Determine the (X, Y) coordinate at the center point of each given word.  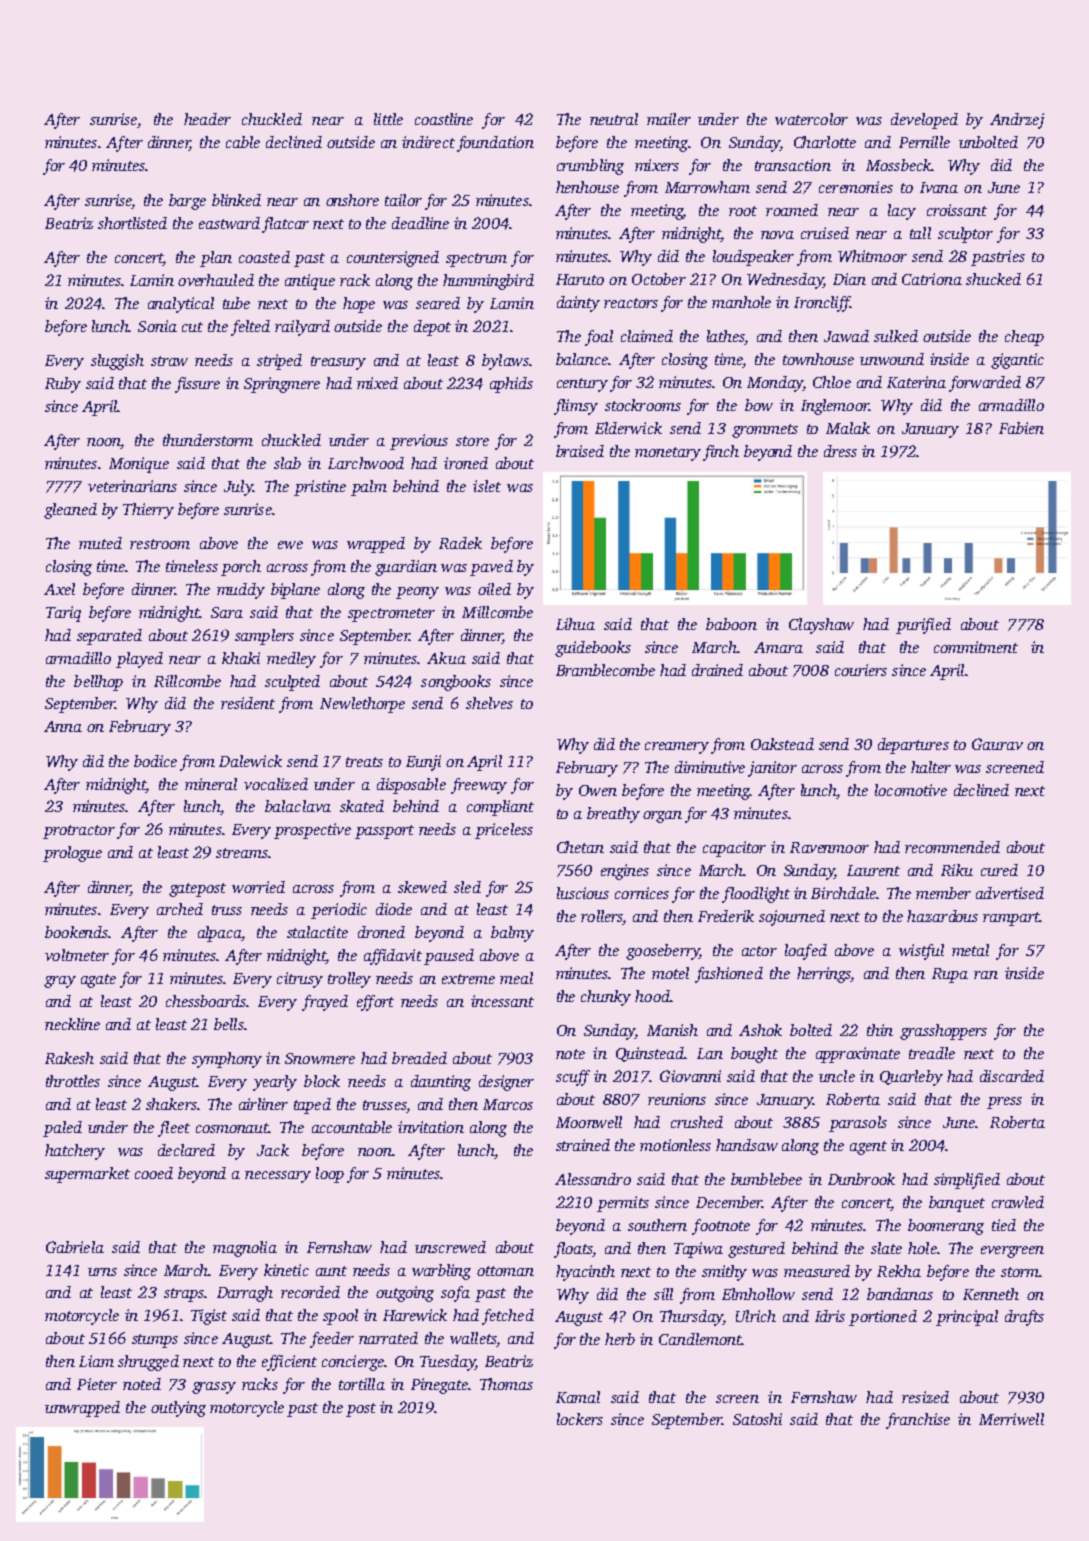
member (943, 893)
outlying (178, 1409)
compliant (500, 808)
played (139, 660)
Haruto (580, 279)
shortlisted (132, 223)
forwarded (985, 384)
